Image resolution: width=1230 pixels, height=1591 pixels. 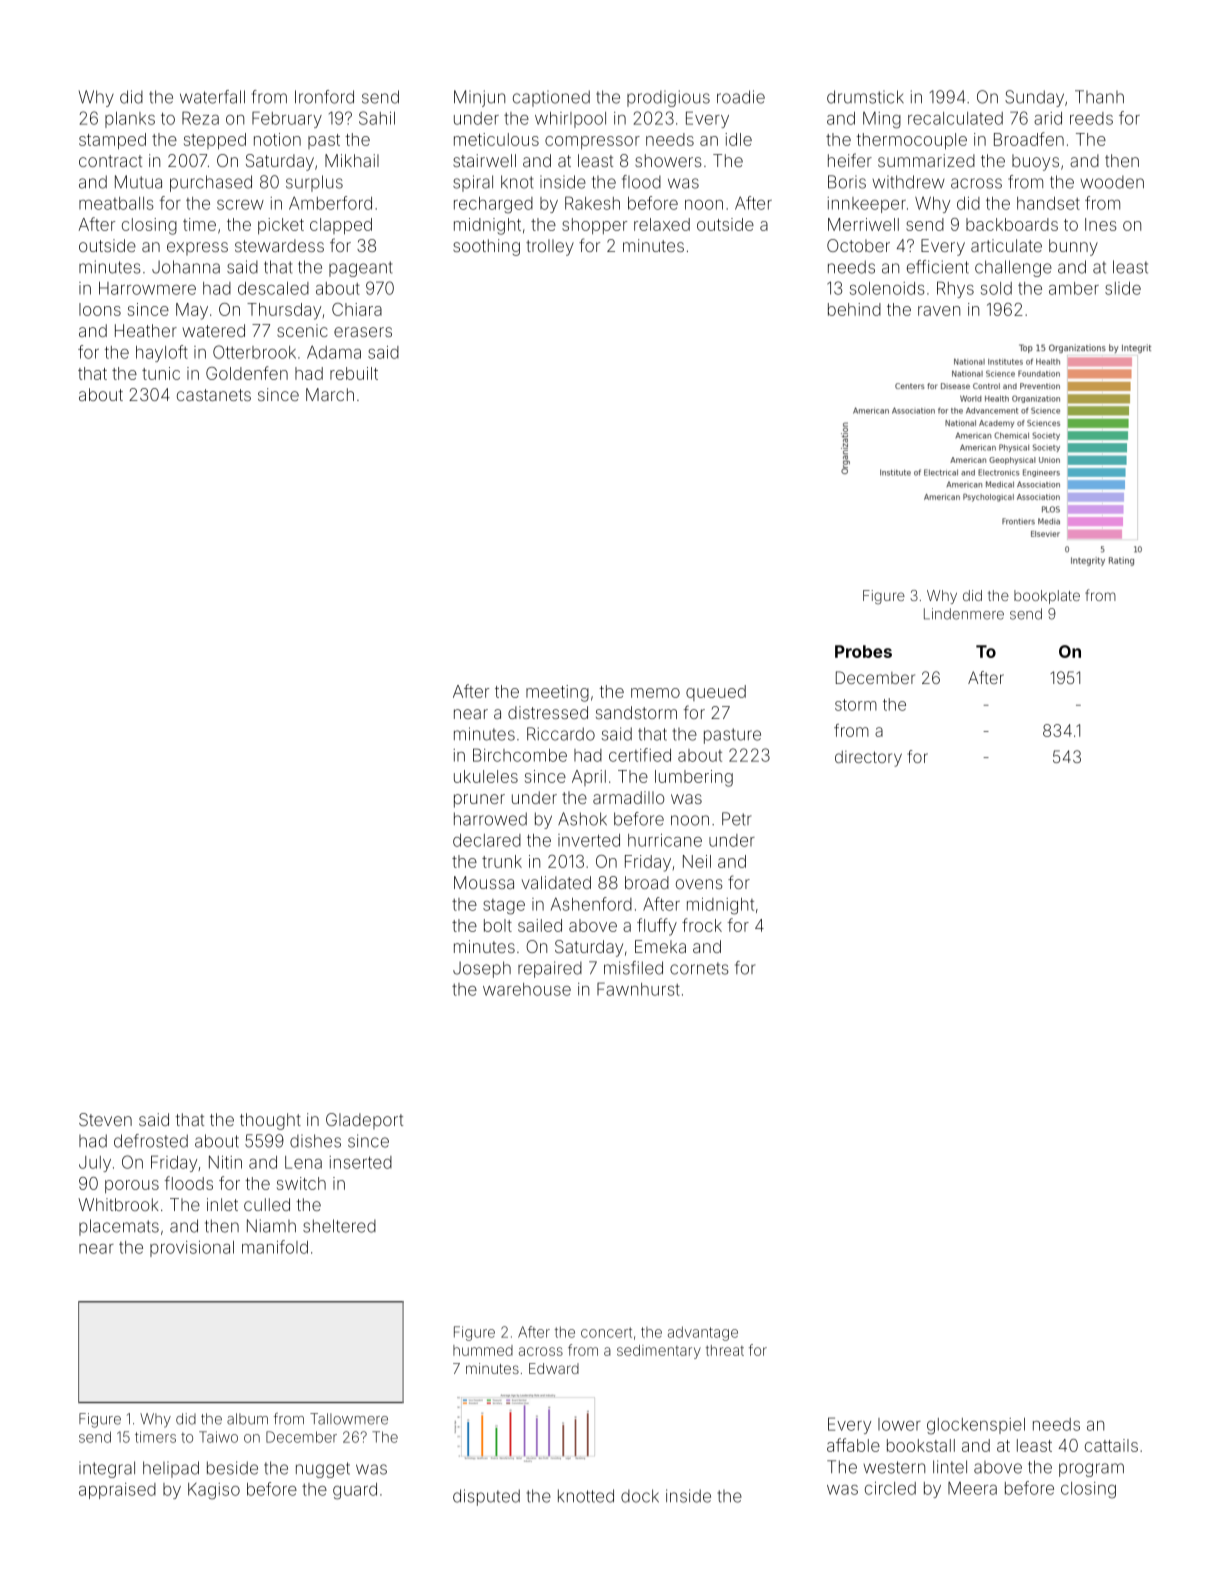 What do you see at coordinates (324, 97) in the page?
I see `Ironford` at bounding box center [324, 97].
